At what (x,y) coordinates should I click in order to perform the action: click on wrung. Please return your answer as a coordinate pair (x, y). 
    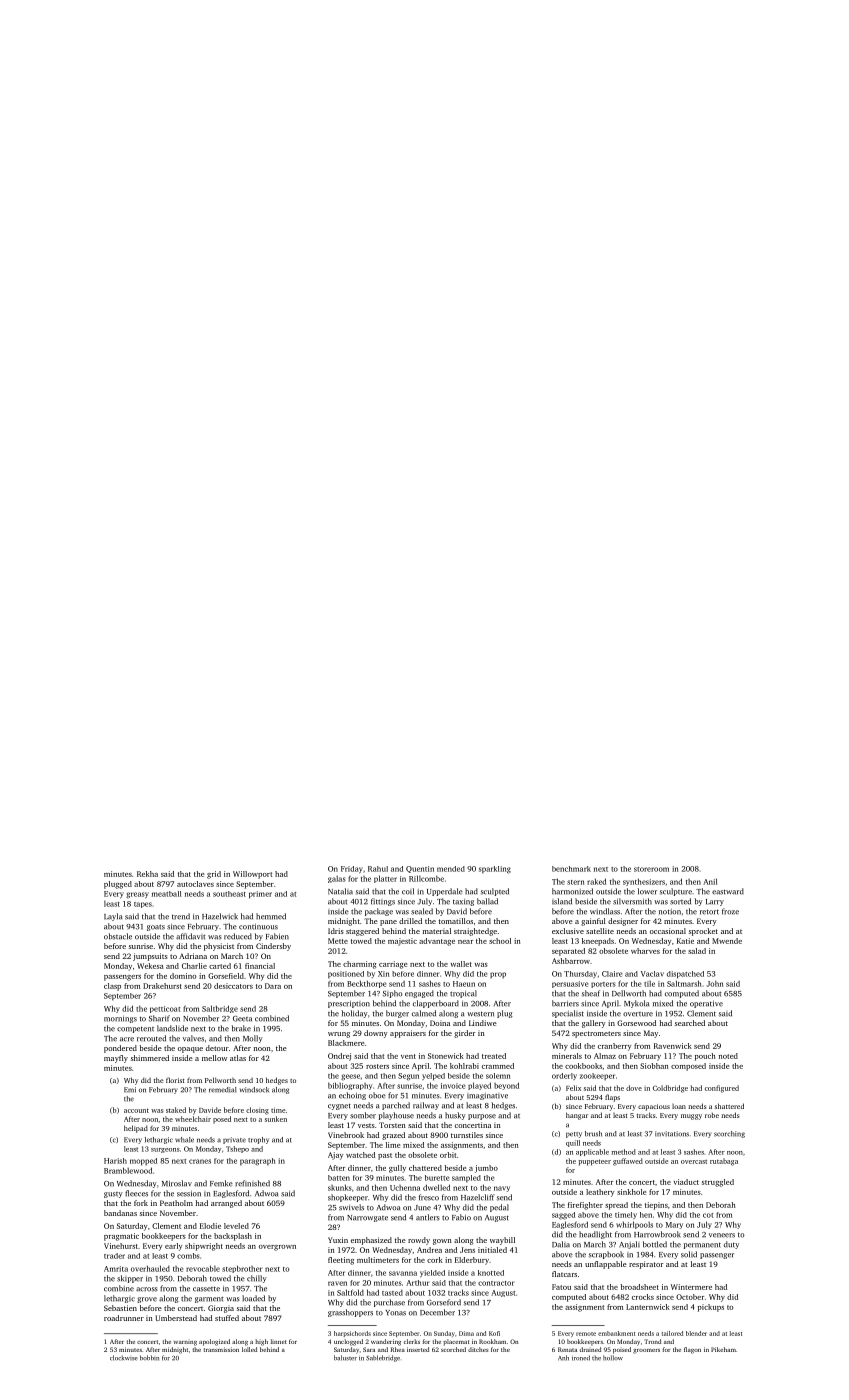
    Looking at the image, I should click on (339, 1035).
